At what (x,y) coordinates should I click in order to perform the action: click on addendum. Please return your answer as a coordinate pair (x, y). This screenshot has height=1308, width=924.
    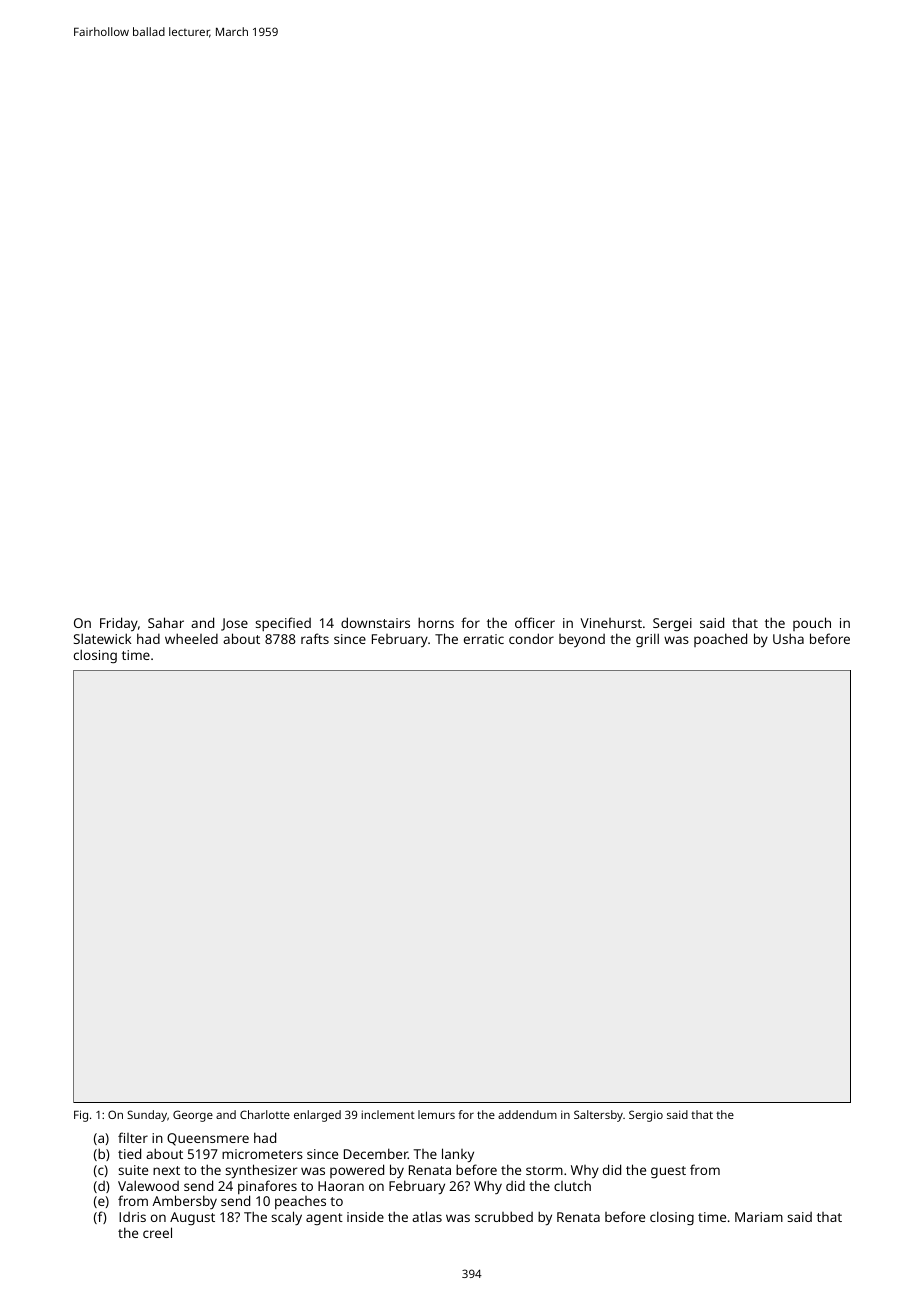
    Looking at the image, I should click on (527, 1114).
